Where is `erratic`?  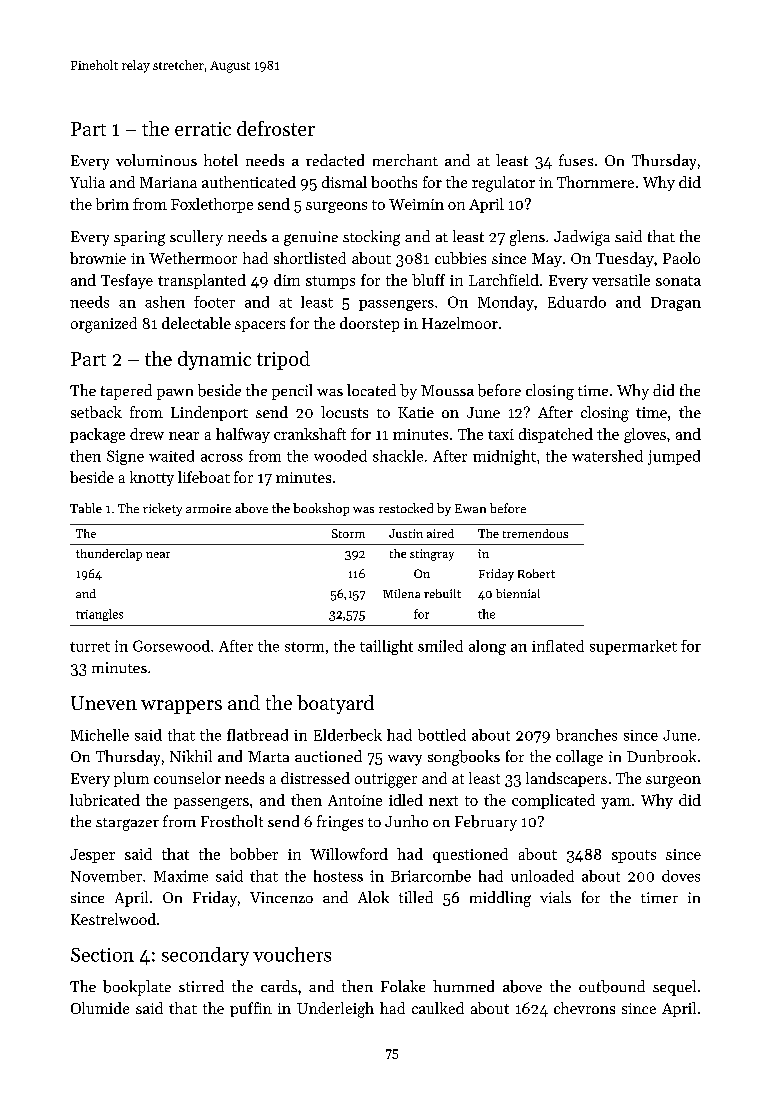
erratic is located at coordinates (203, 129).
